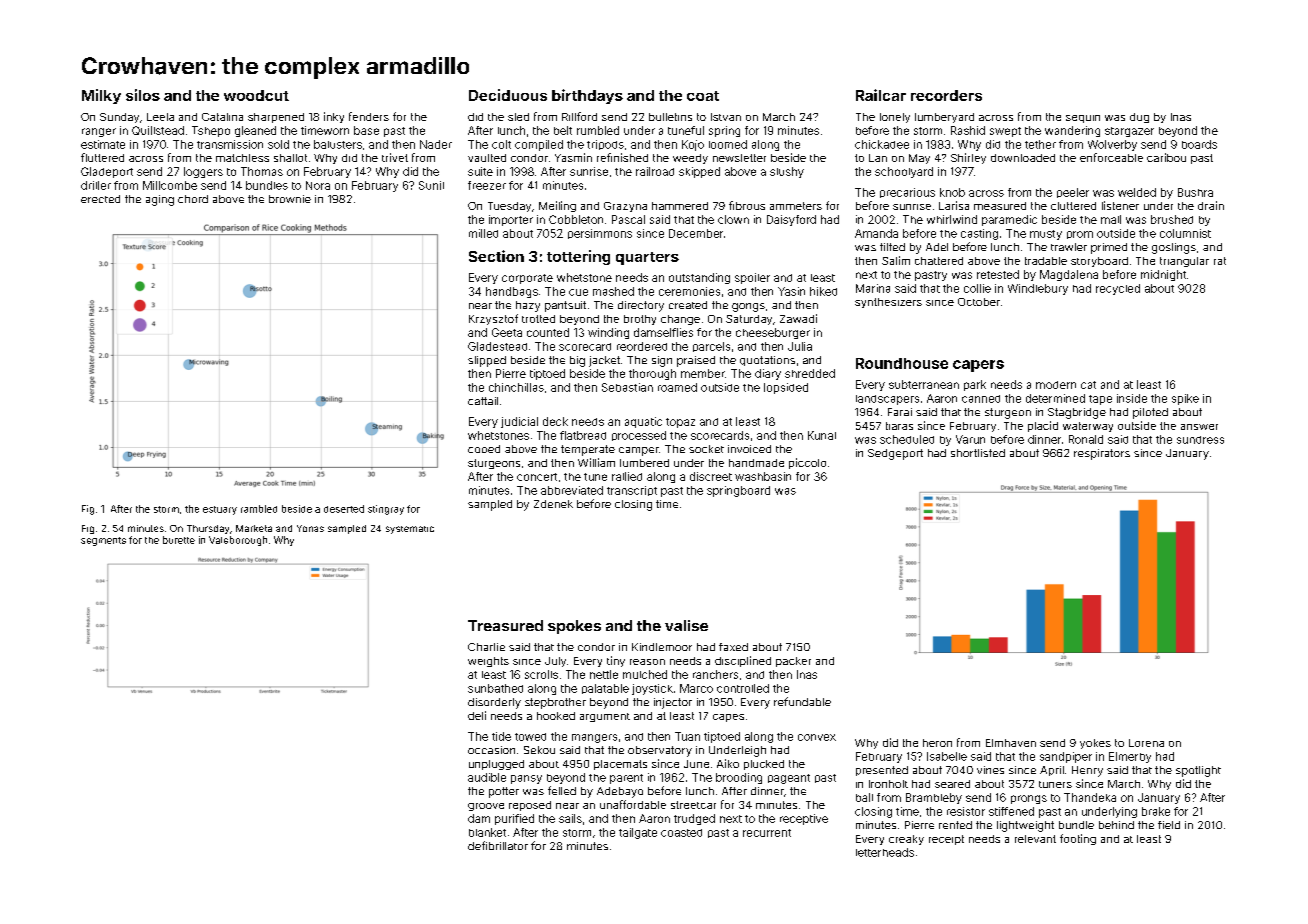  Describe the element at coordinates (487, 832) in the screenshot. I see `blanket` at that location.
